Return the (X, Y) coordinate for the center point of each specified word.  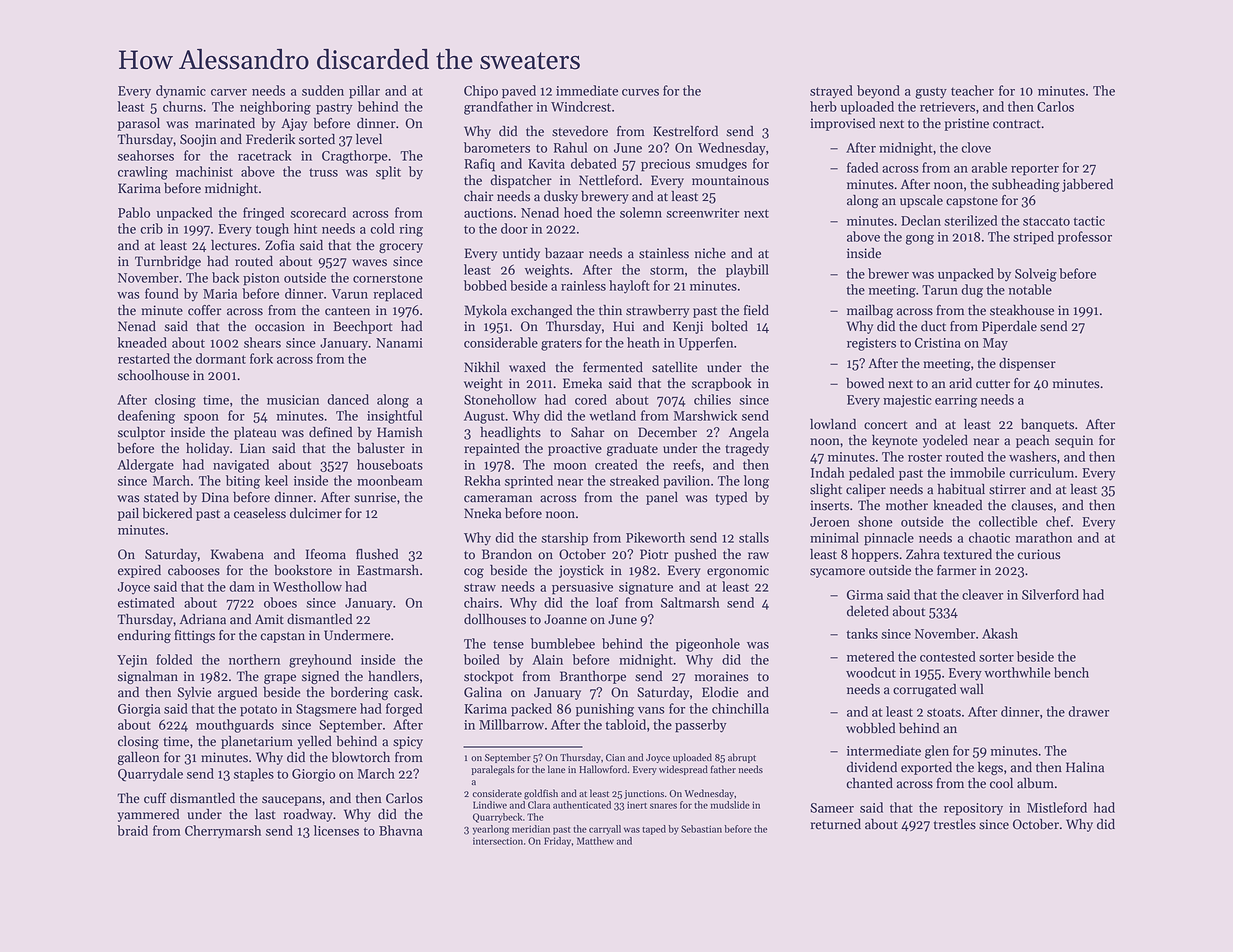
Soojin (198, 140)
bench (1071, 672)
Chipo (481, 92)
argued (237, 693)
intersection (498, 841)
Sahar (588, 432)
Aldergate (145, 466)
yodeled (945, 441)
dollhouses (495, 619)
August (484, 417)
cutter (993, 384)
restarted (144, 358)
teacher (972, 90)
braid (132, 830)
